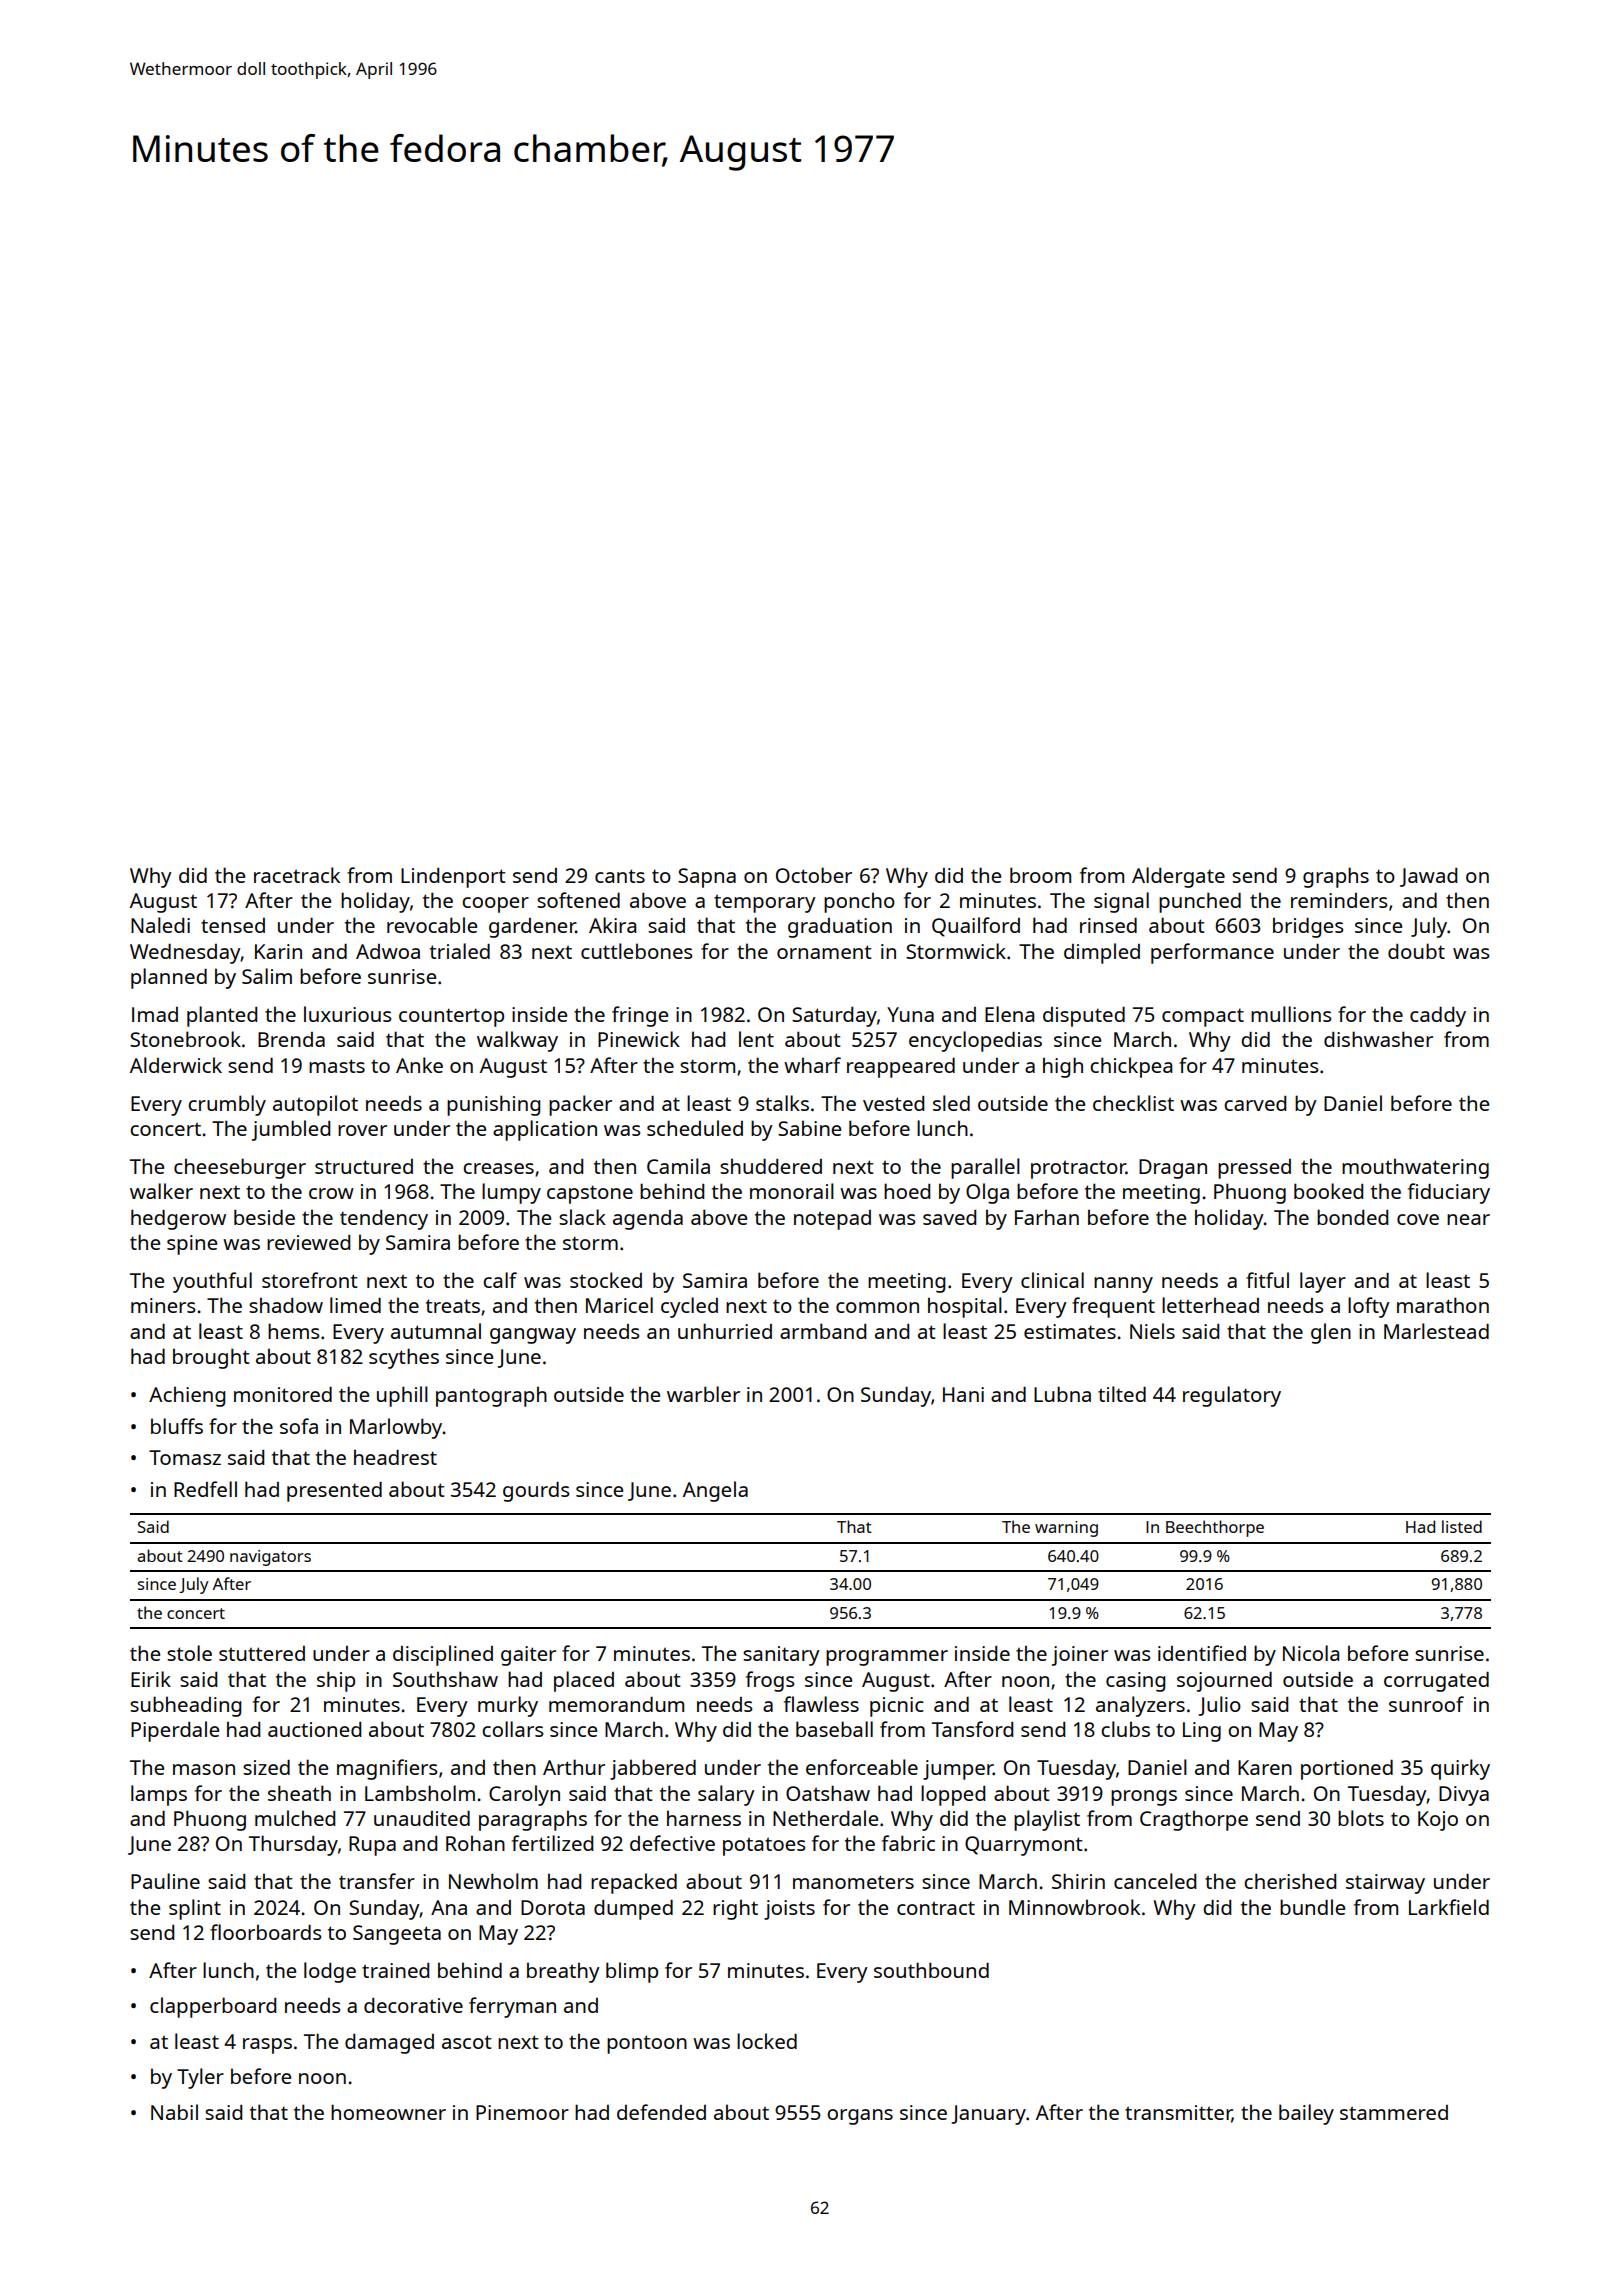 The width and height of the screenshot is (1620, 2292). Describe the element at coordinates (1428, 877) in the screenshot. I see `Jawad` at that location.
